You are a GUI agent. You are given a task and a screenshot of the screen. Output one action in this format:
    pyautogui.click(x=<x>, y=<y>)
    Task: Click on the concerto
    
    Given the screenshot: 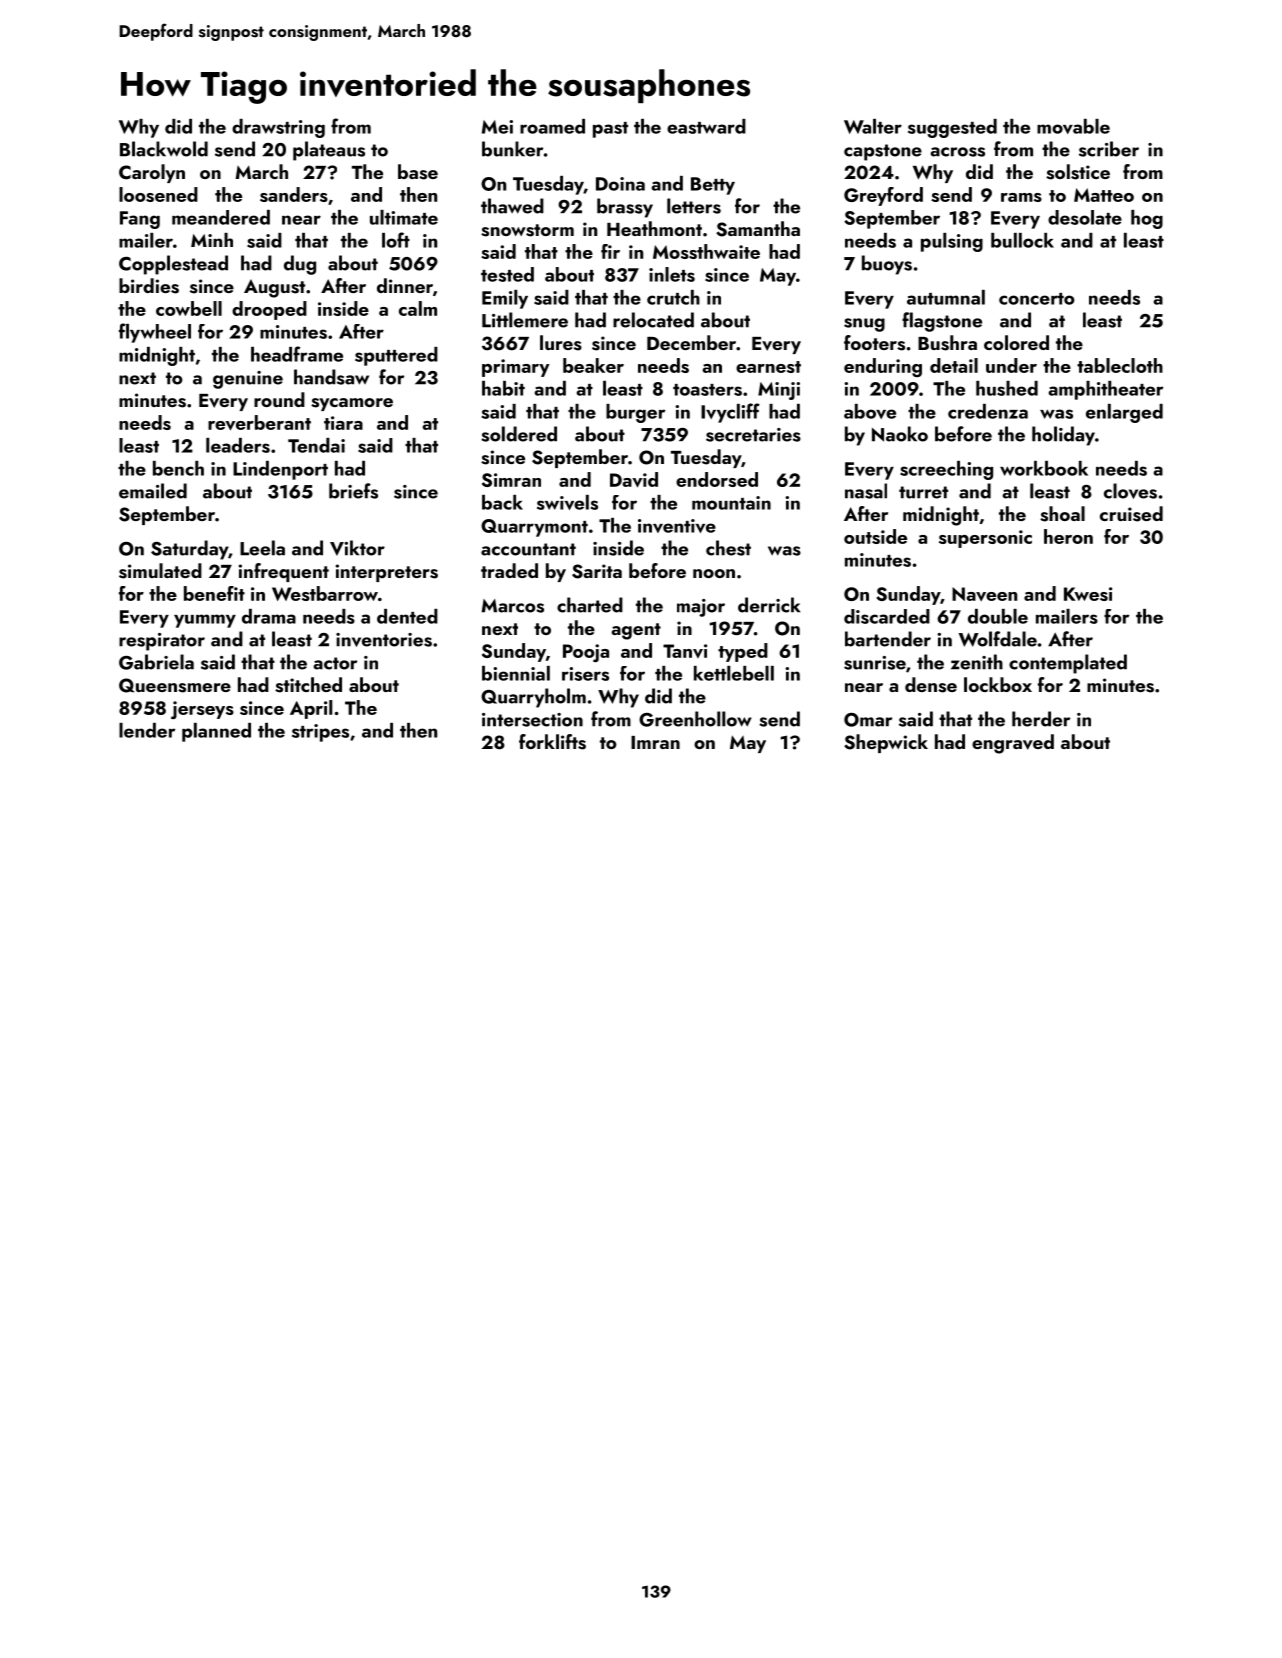 What is the action you would take?
    pyautogui.click(x=1037, y=299)
